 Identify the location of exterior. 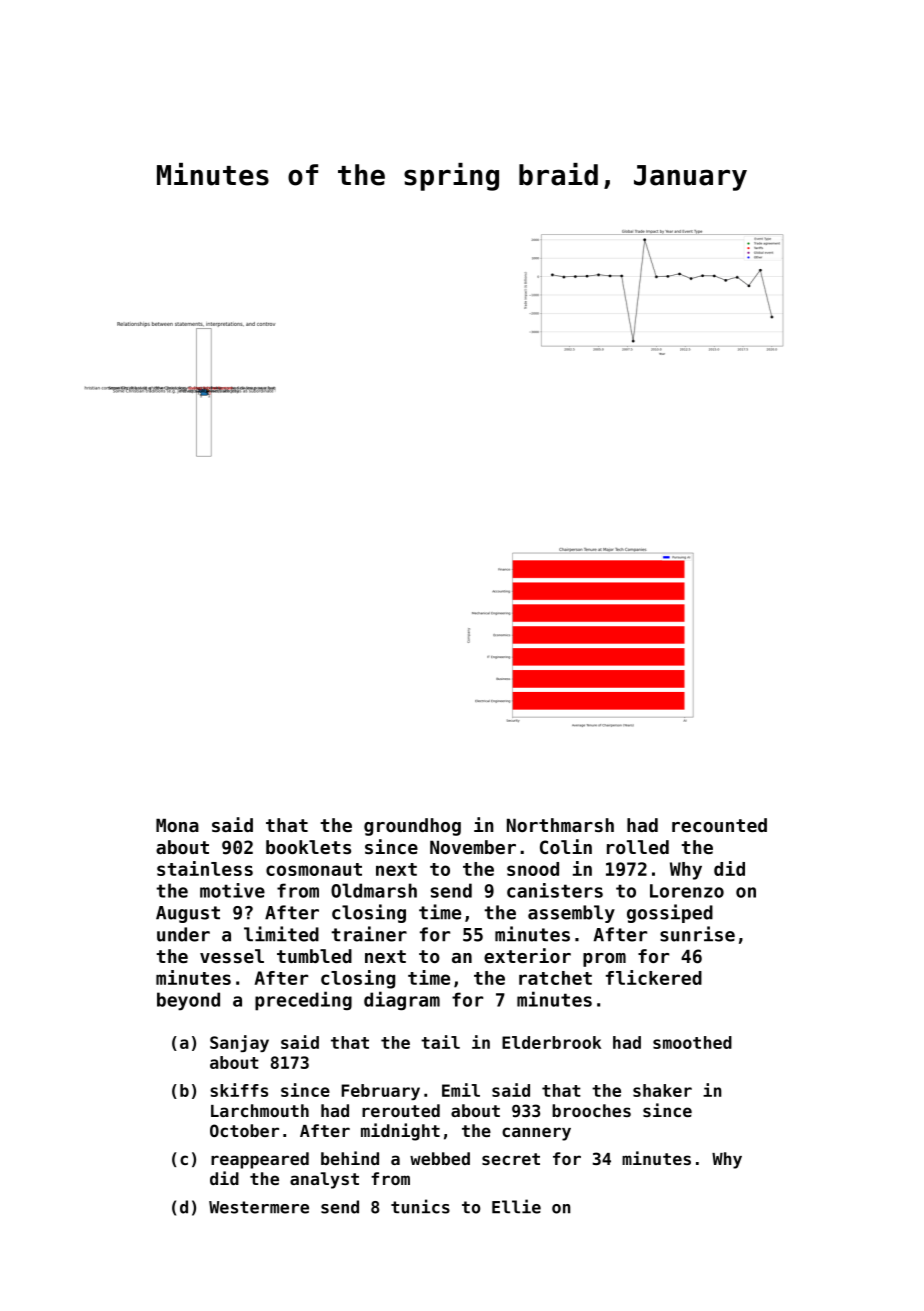
(527, 955).
